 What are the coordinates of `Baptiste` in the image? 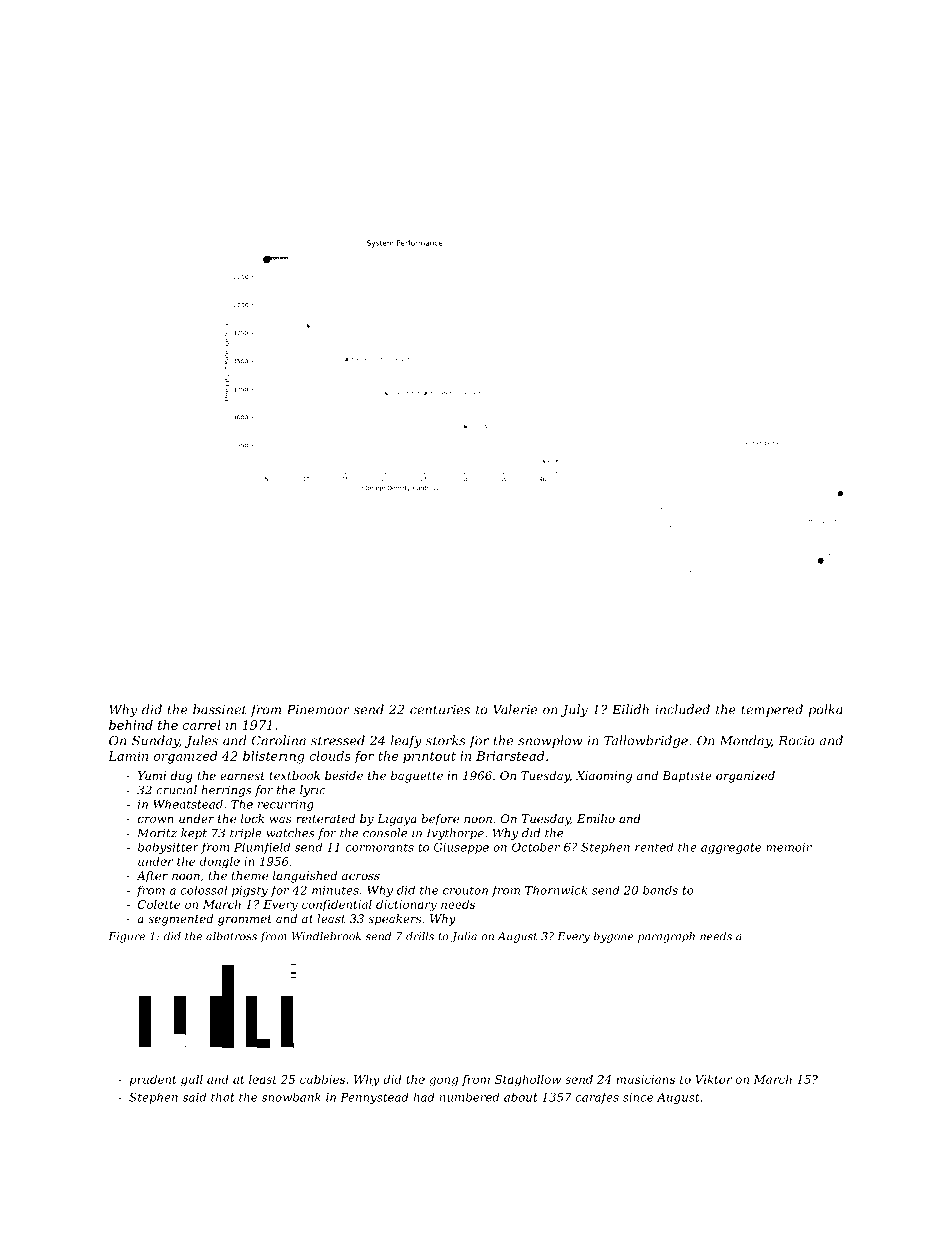 It's located at (687, 777).
